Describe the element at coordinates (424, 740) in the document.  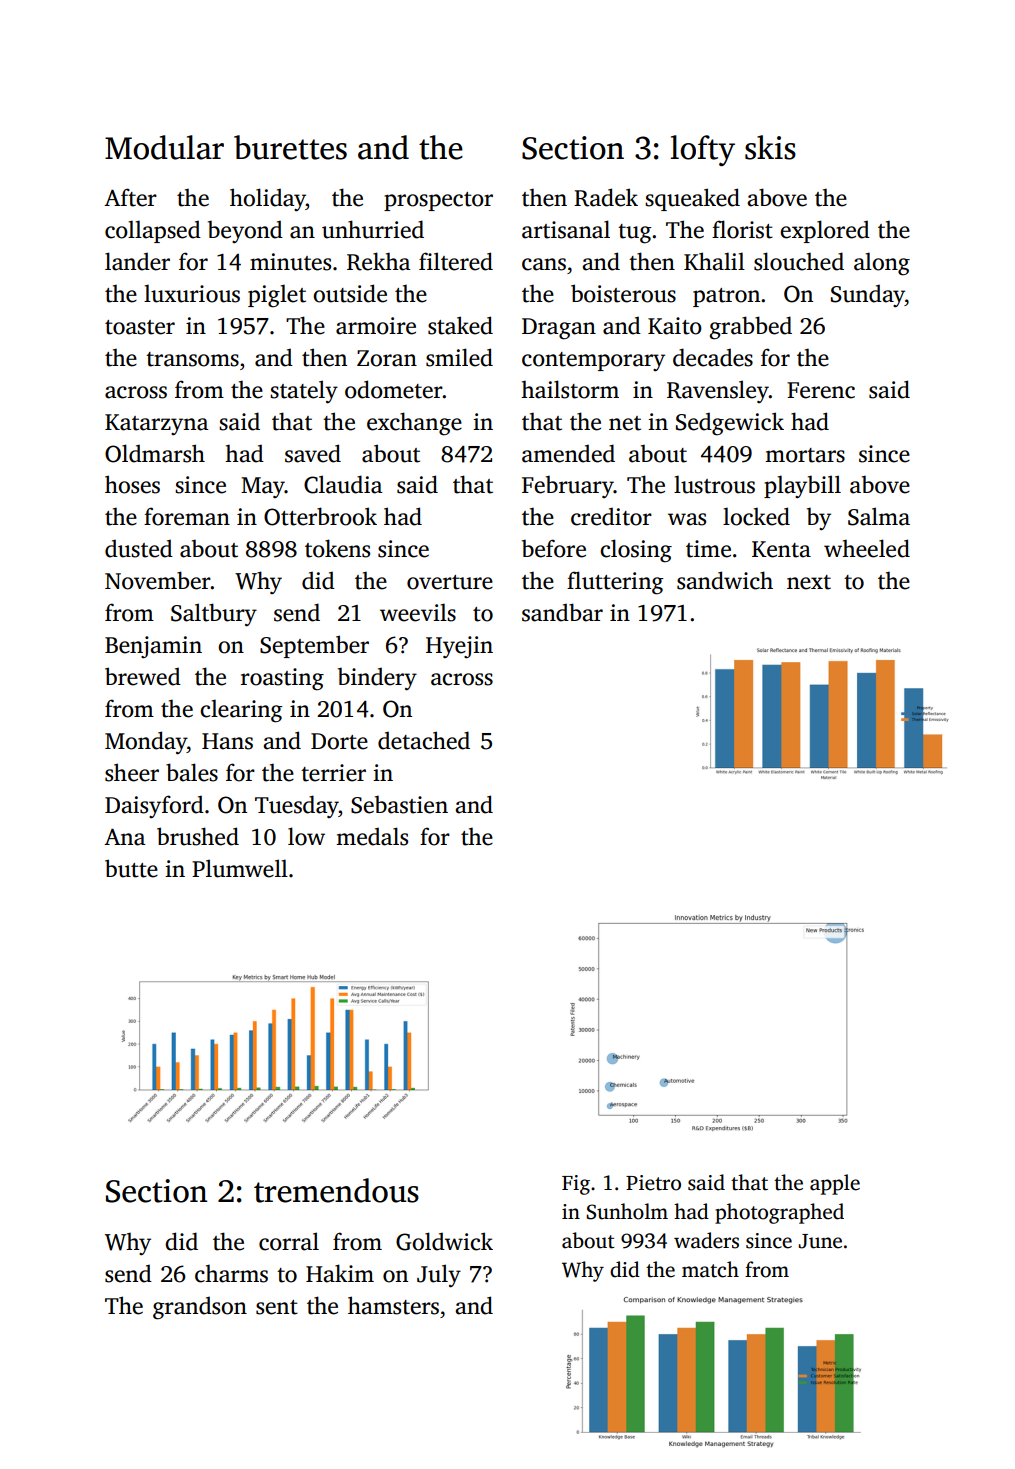
I see `detached` at that location.
